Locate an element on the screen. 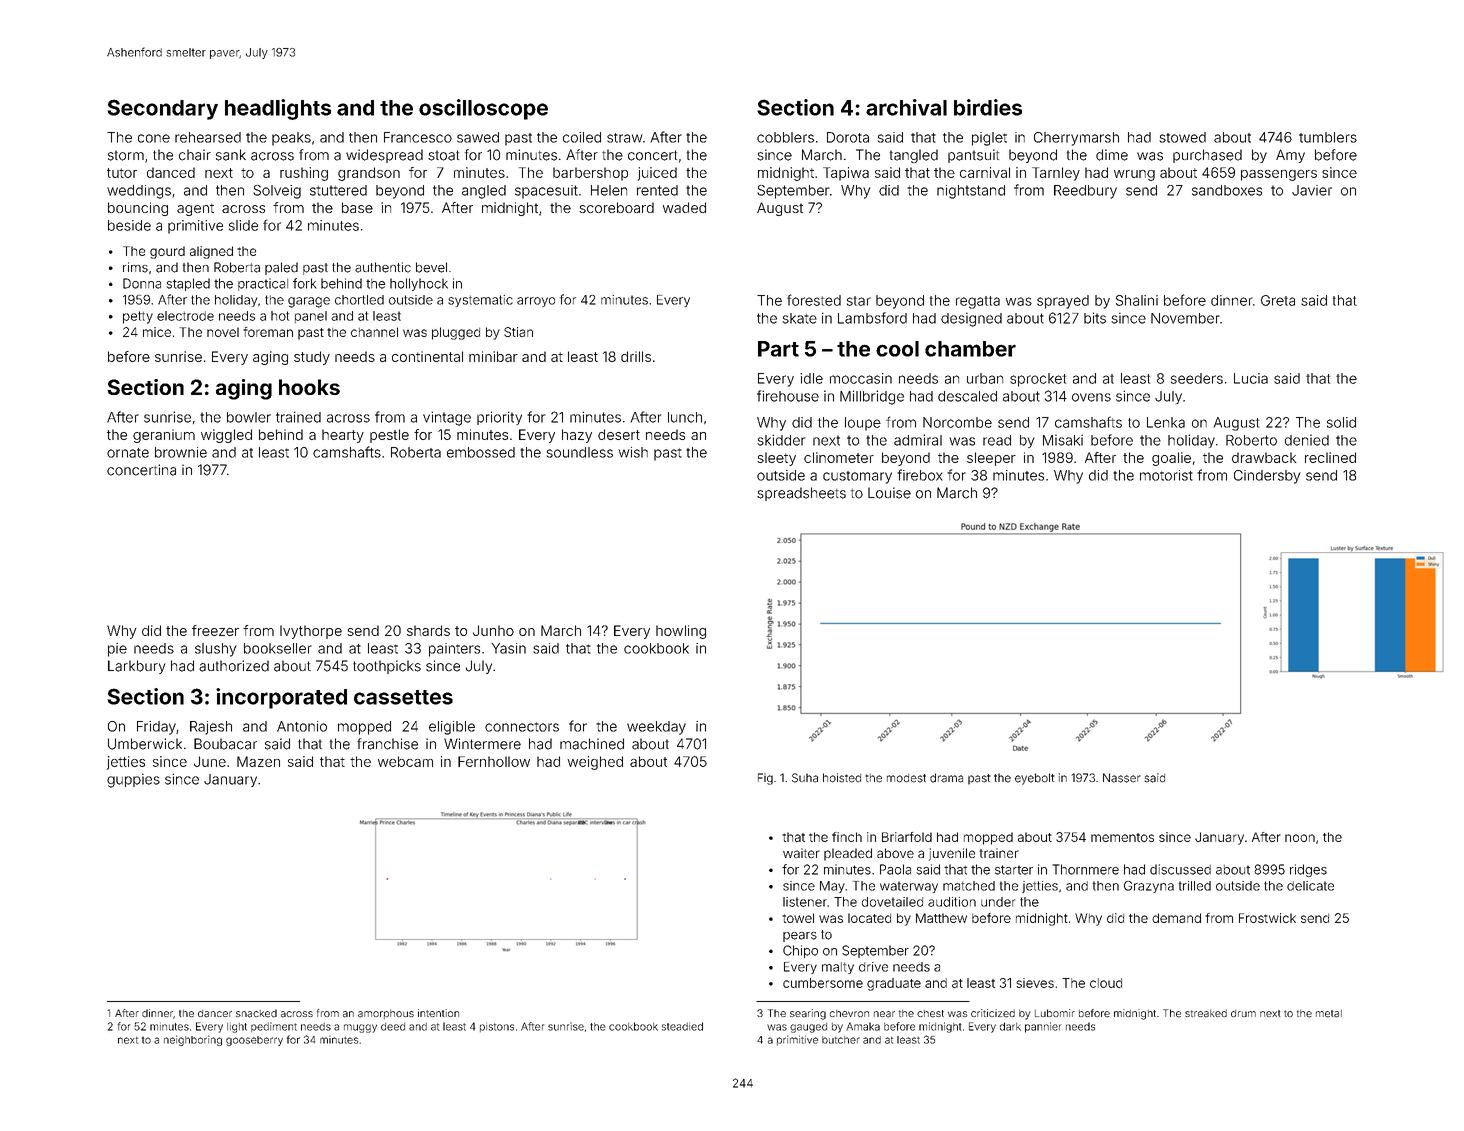 This screenshot has width=1464, height=1131. waiter is located at coordinates (801, 853).
